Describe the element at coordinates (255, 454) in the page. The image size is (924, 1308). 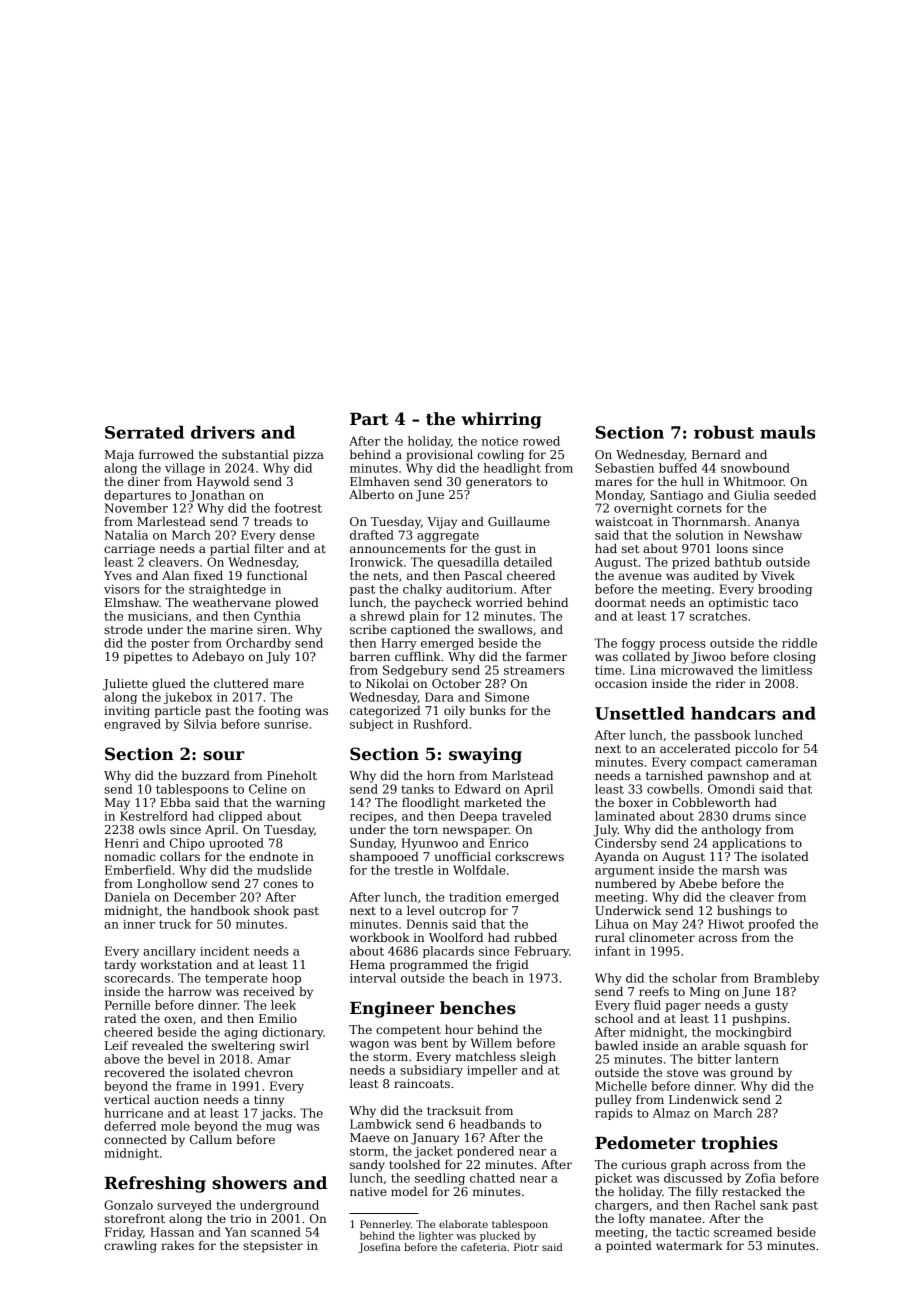
I see `substantial` at that location.
